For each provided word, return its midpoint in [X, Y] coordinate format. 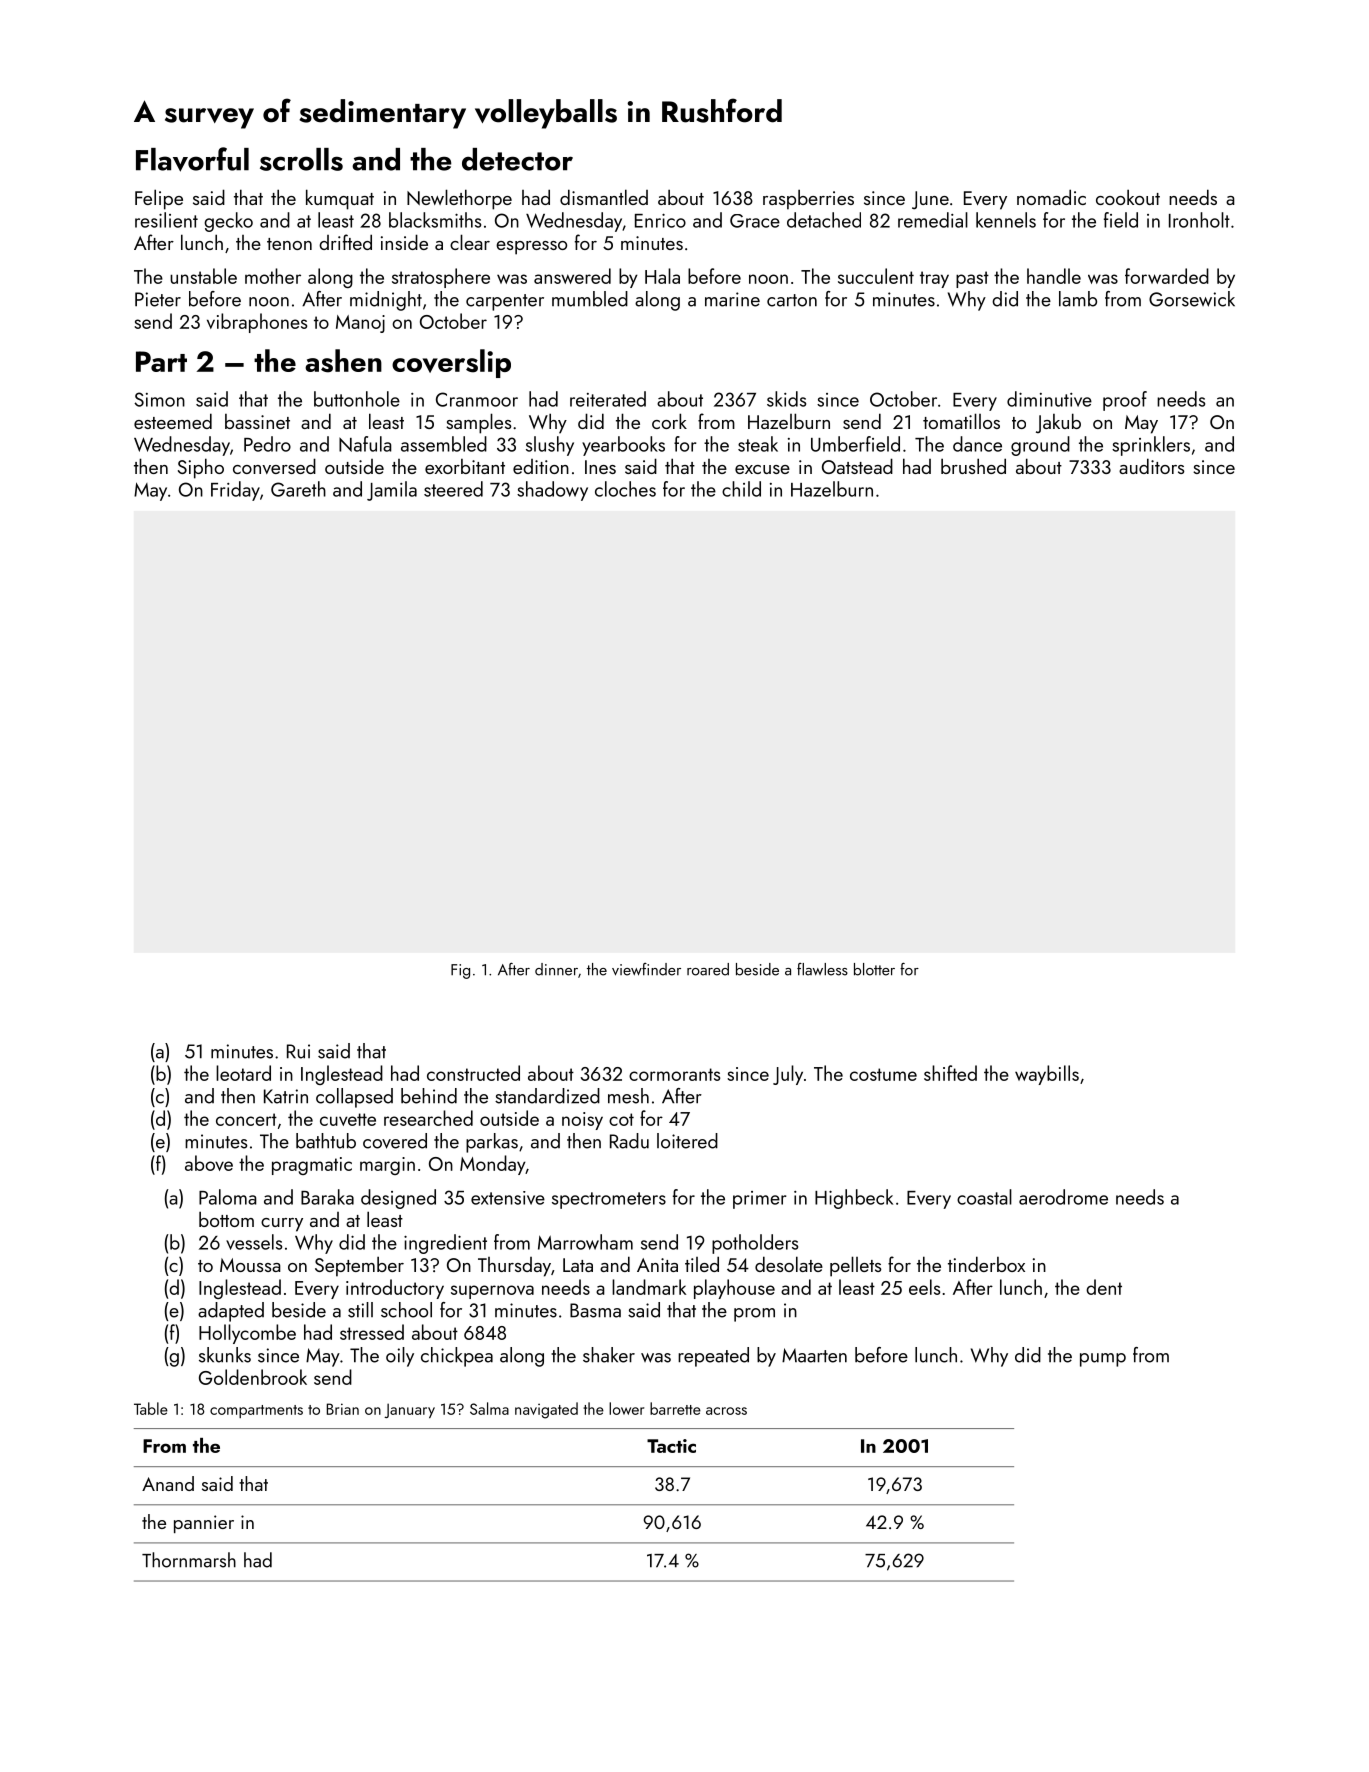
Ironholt [1199, 220]
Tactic [671, 1446]
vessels [254, 1242]
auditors [1152, 466]
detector [517, 159]
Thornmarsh [189, 1560]
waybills [1047, 1075]
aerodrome [1063, 1197]
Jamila [392, 491]
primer [759, 1200]
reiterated [608, 399]
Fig [460, 971]
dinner [556, 969]
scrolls [301, 159]
